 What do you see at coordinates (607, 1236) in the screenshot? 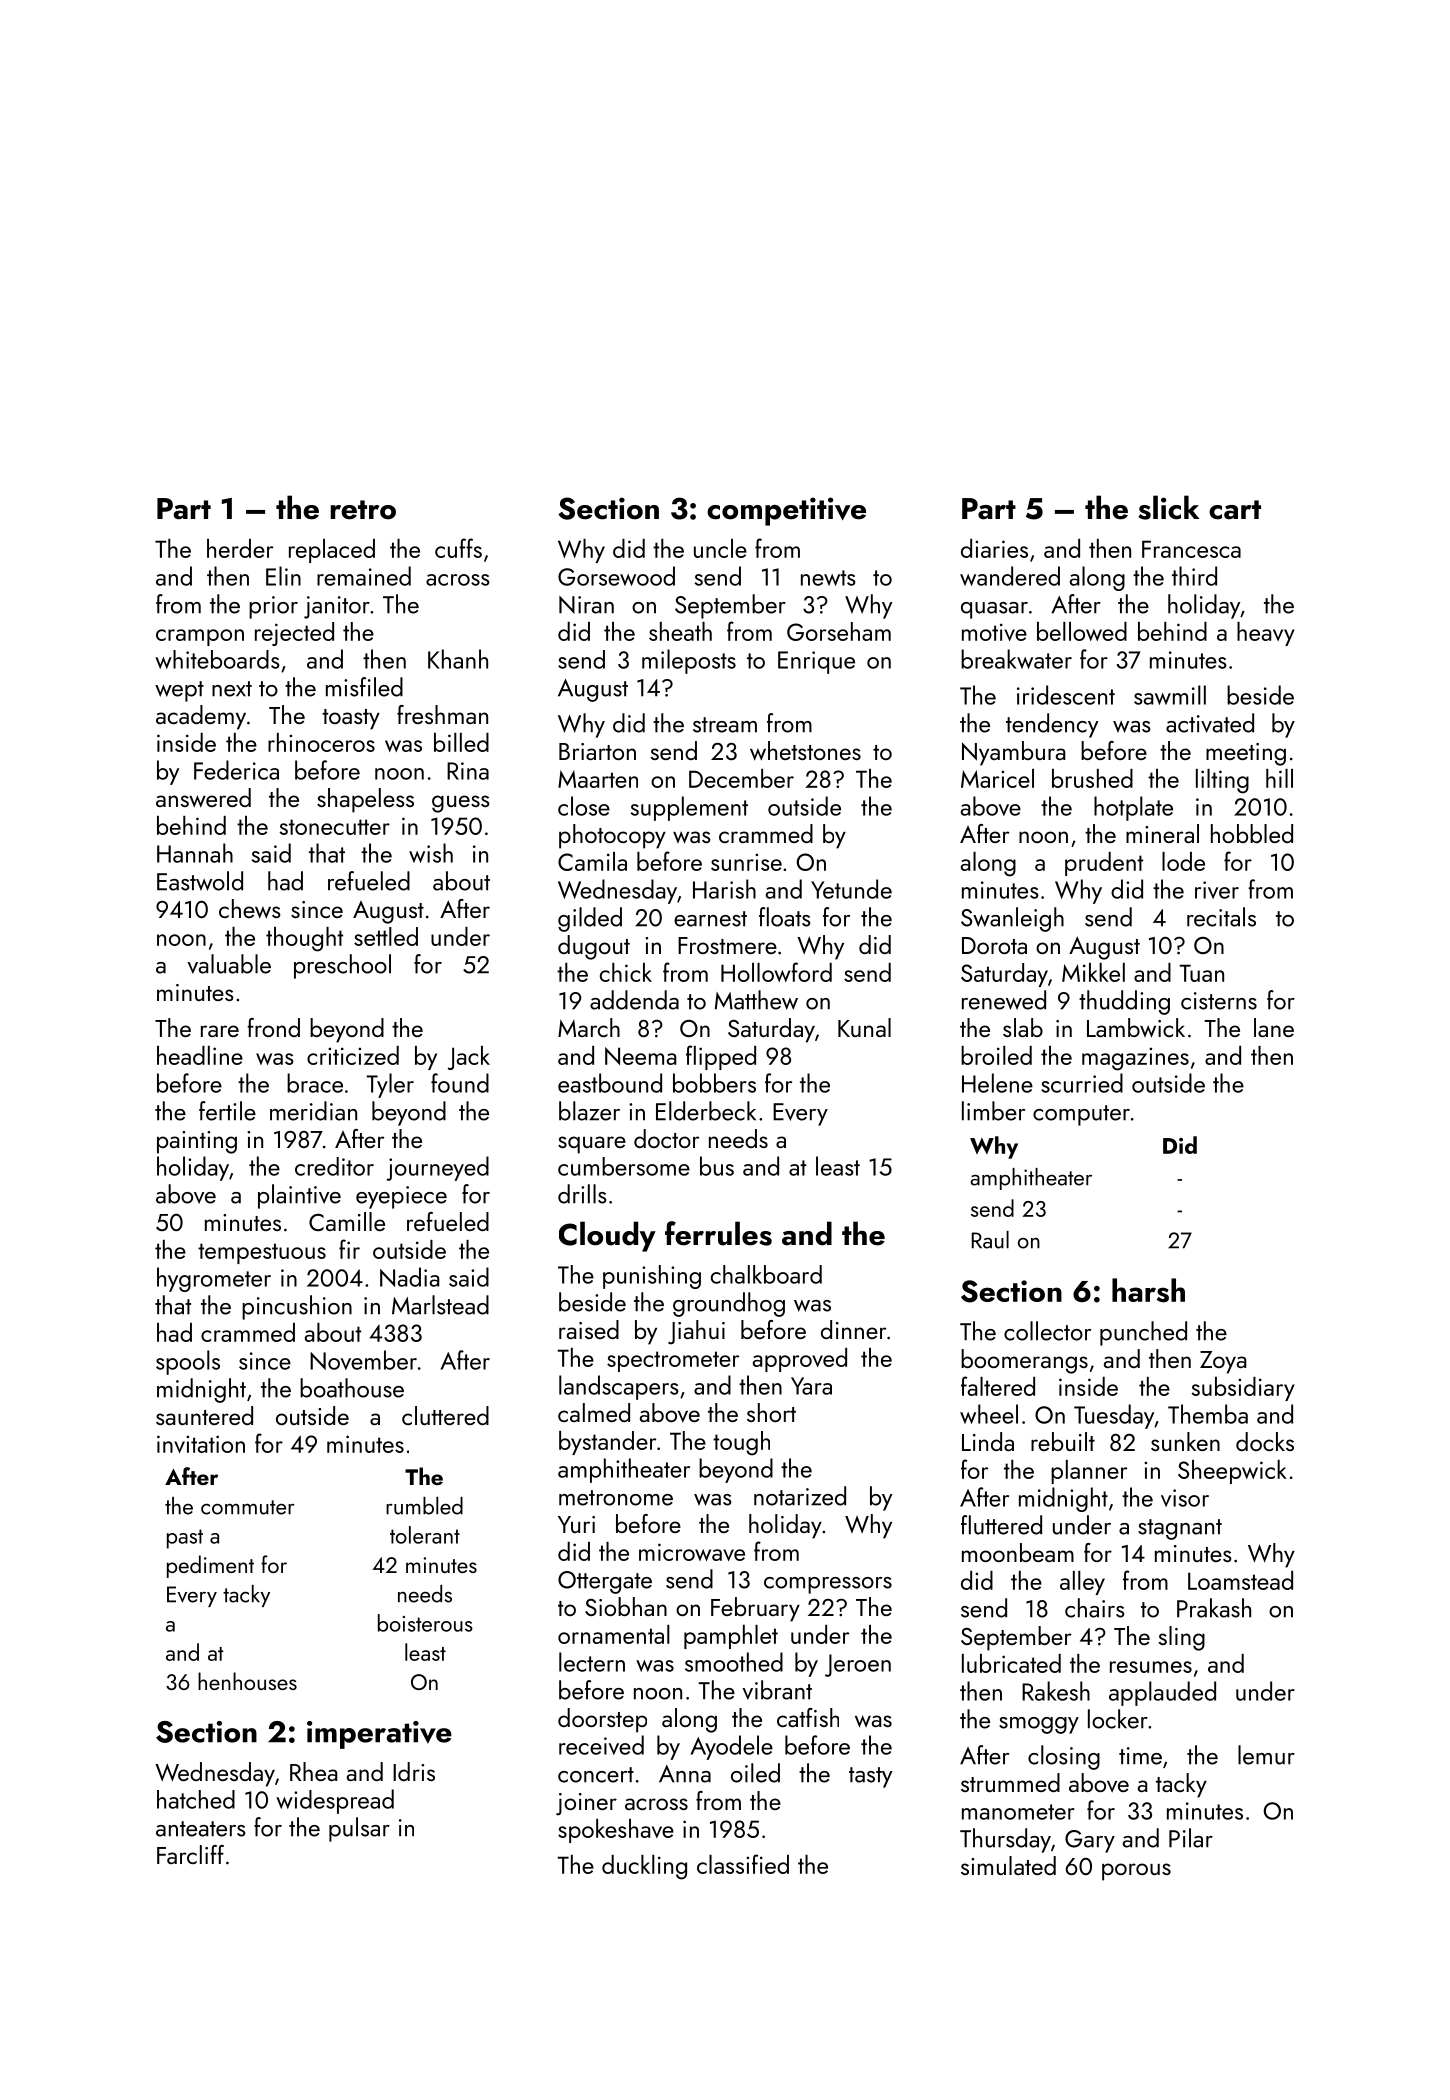
I see `Cloudy` at bounding box center [607, 1236].
